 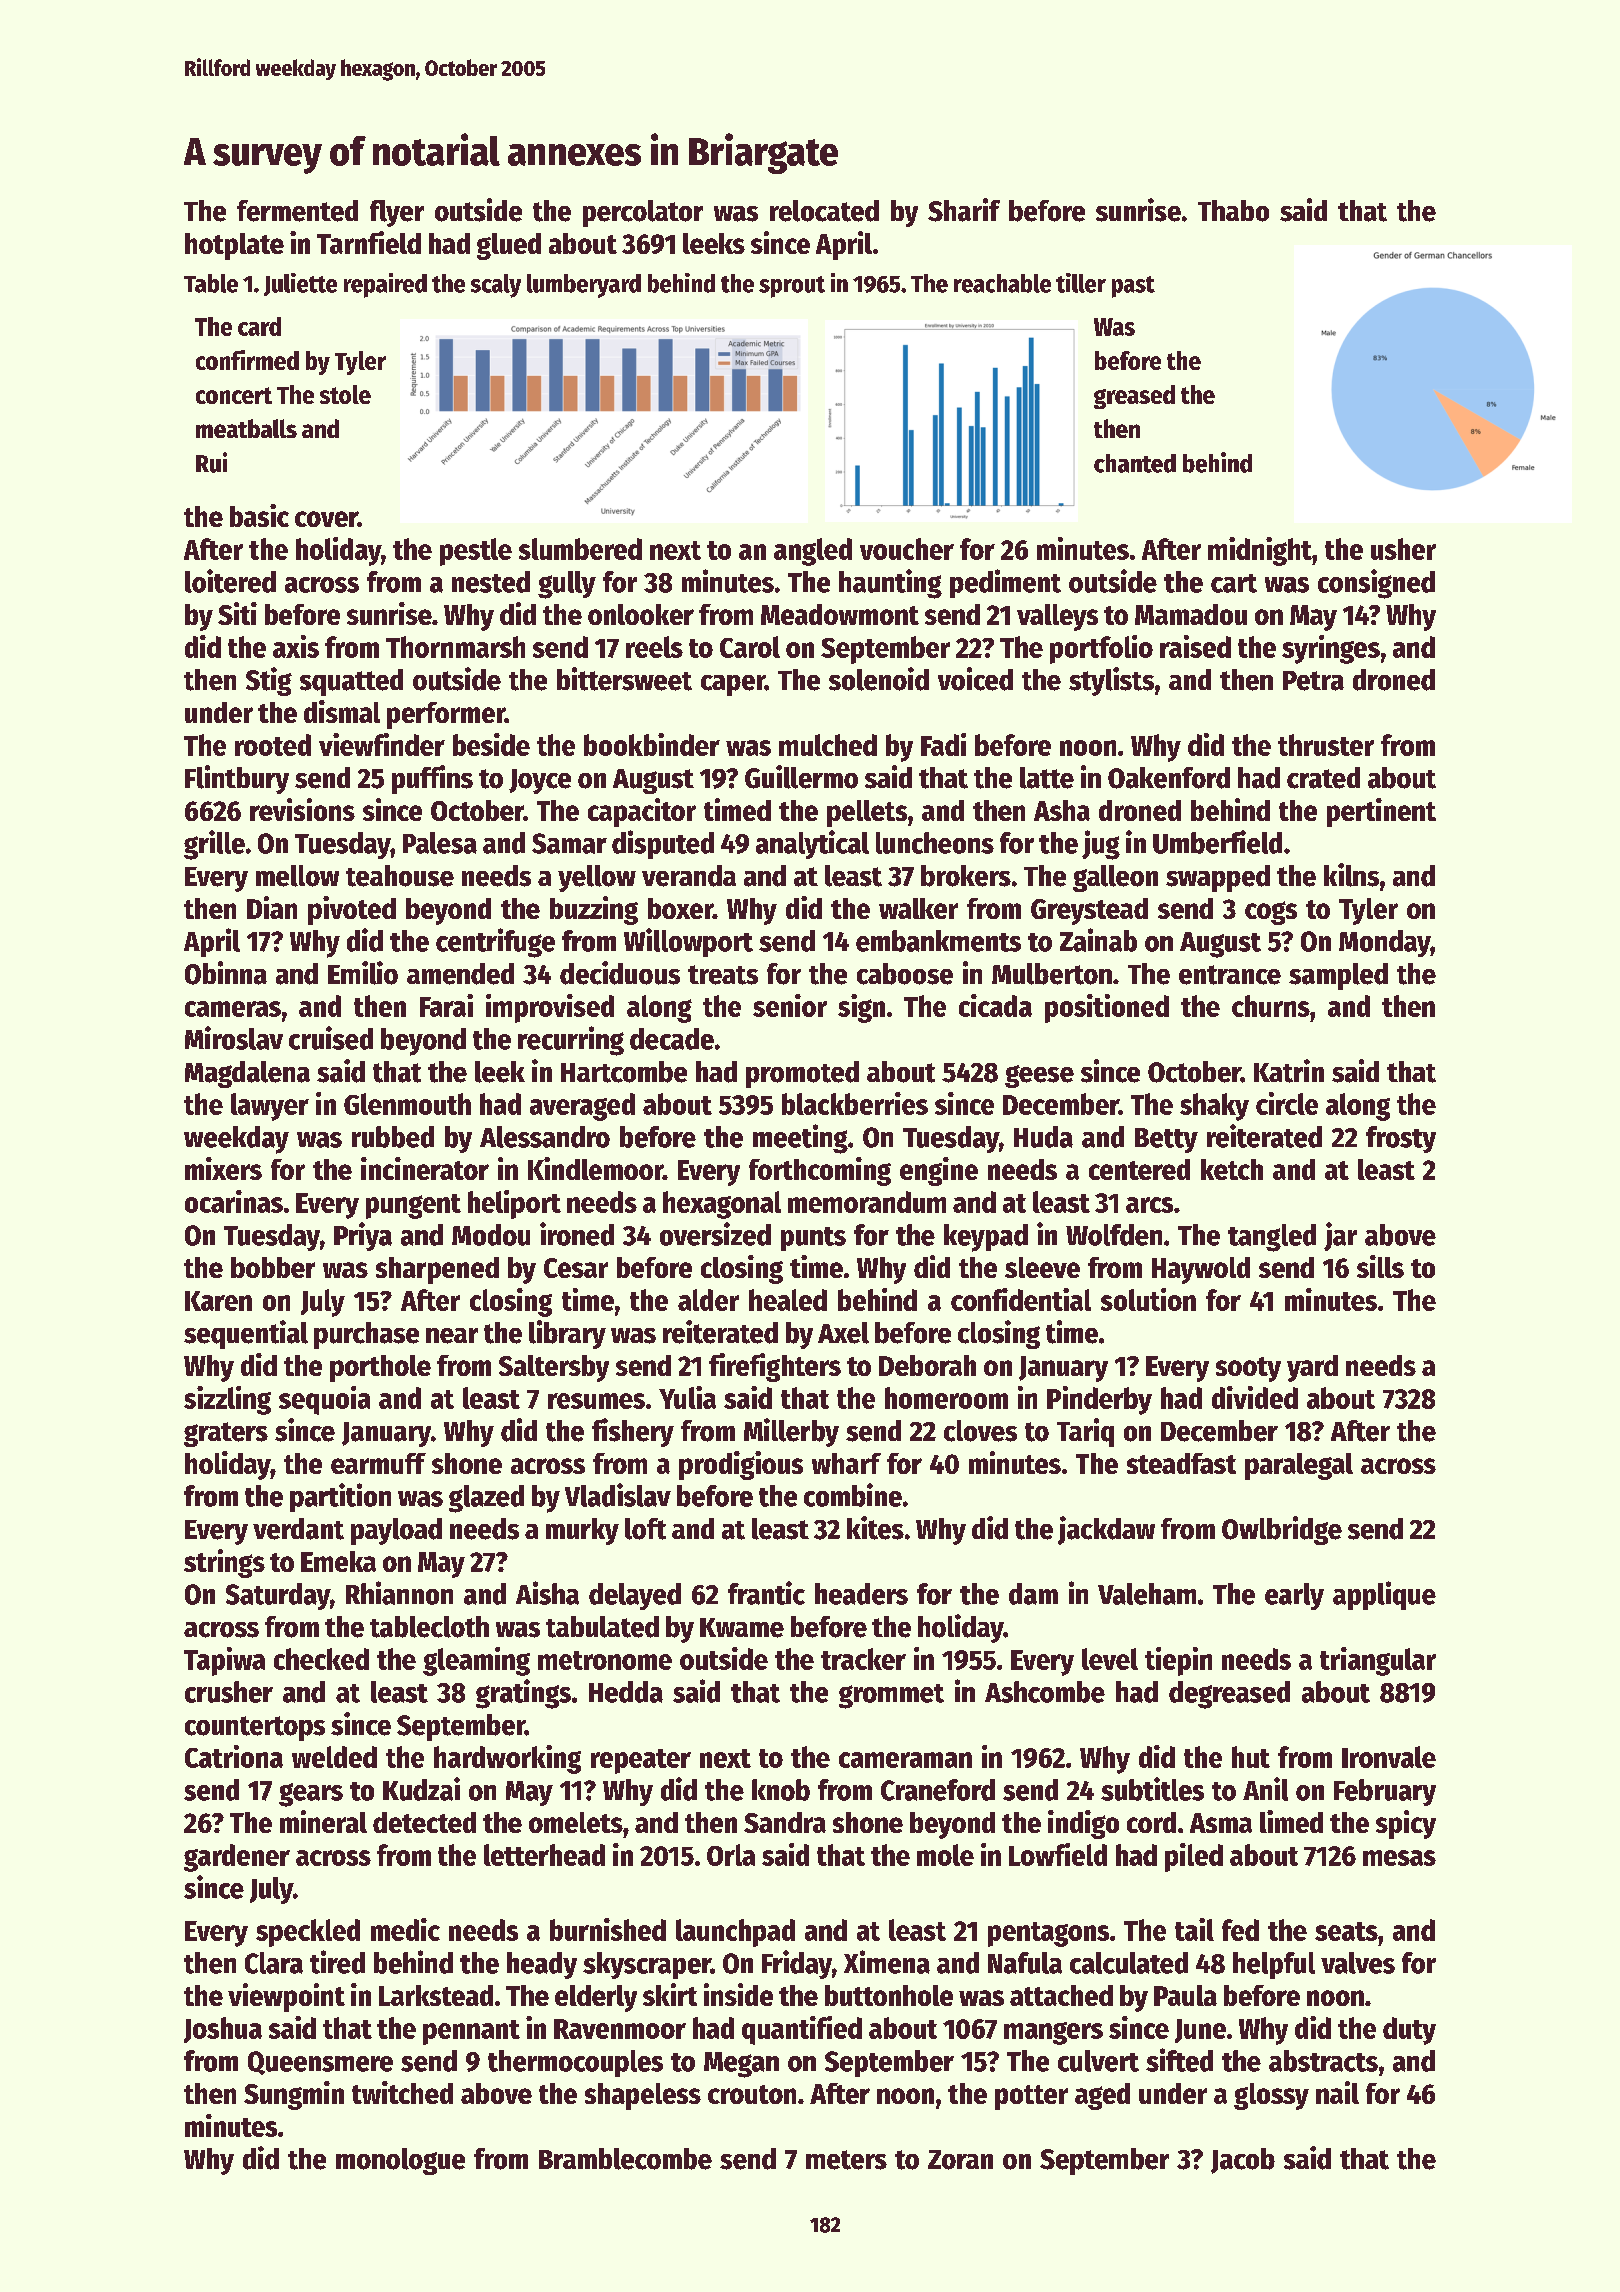 I want to click on Karen, so click(x=218, y=1301).
